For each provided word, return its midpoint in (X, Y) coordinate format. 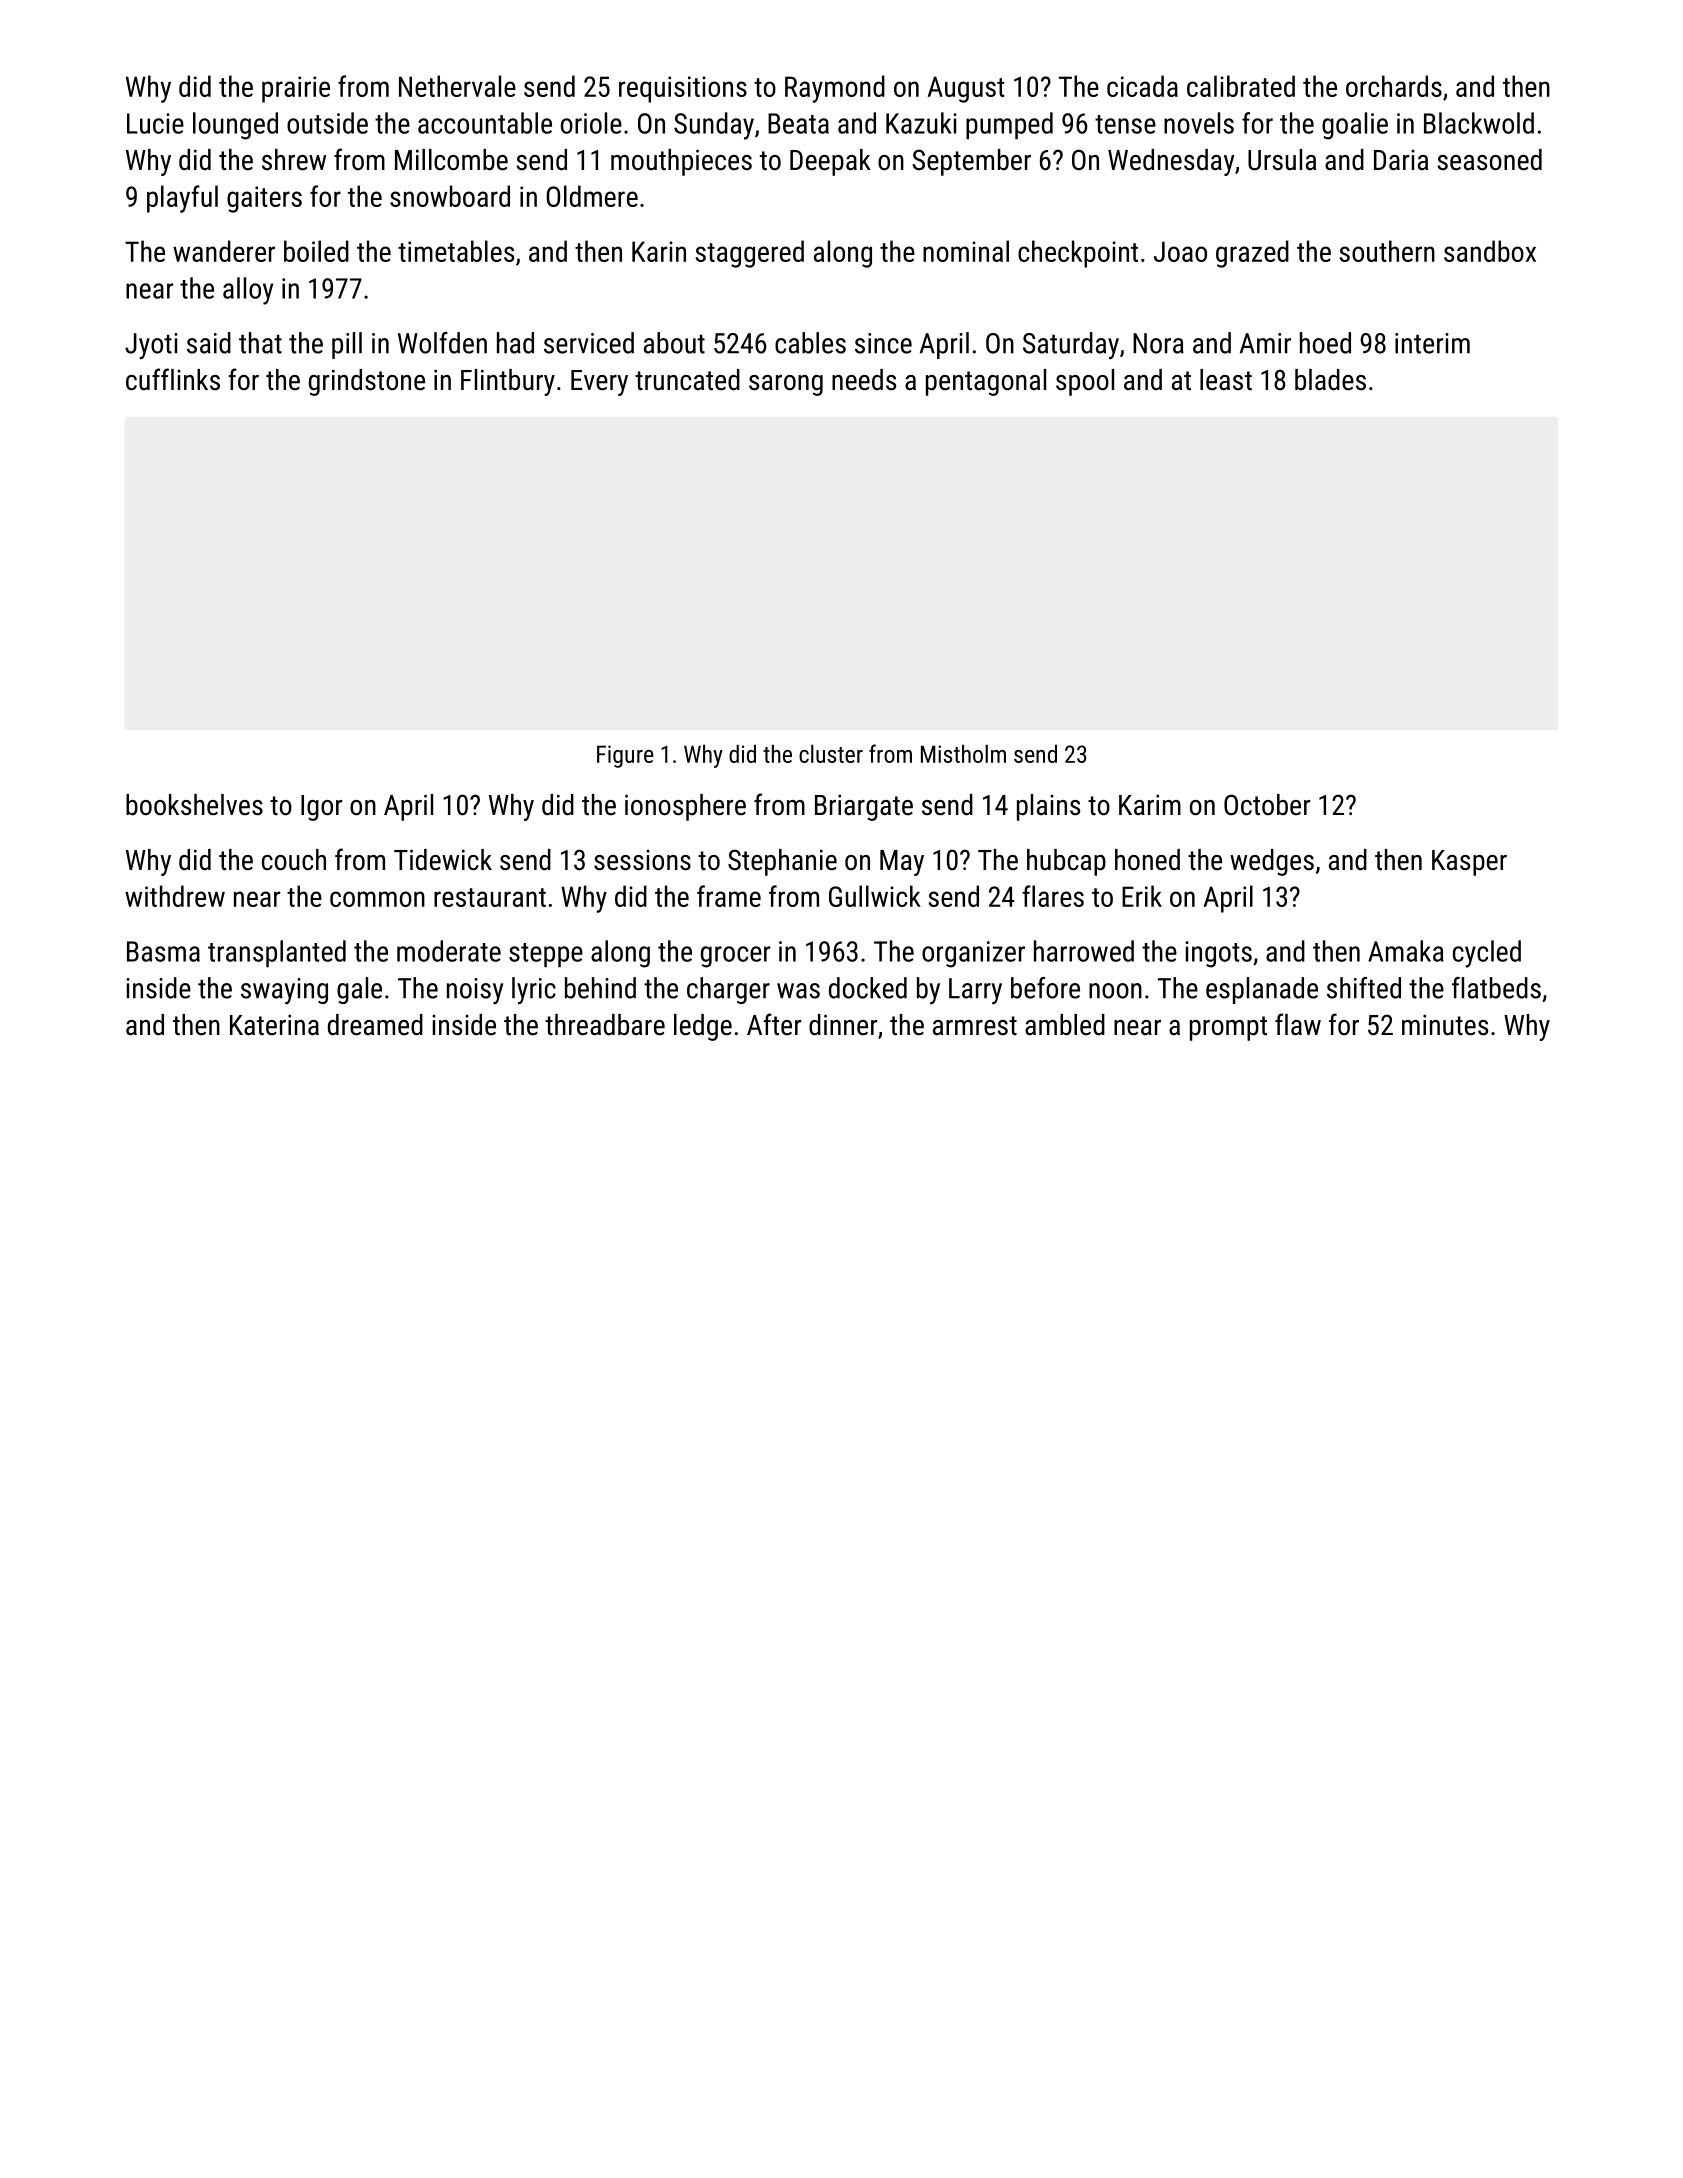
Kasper (1469, 863)
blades (1330, 380)
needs (864, 380)
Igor (321, 808)
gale (359, 990)
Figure (625, 756)
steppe (546, 955)
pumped (1009, 125)
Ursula (1282, 160)
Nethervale (457, 86)
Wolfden (442, 343)
